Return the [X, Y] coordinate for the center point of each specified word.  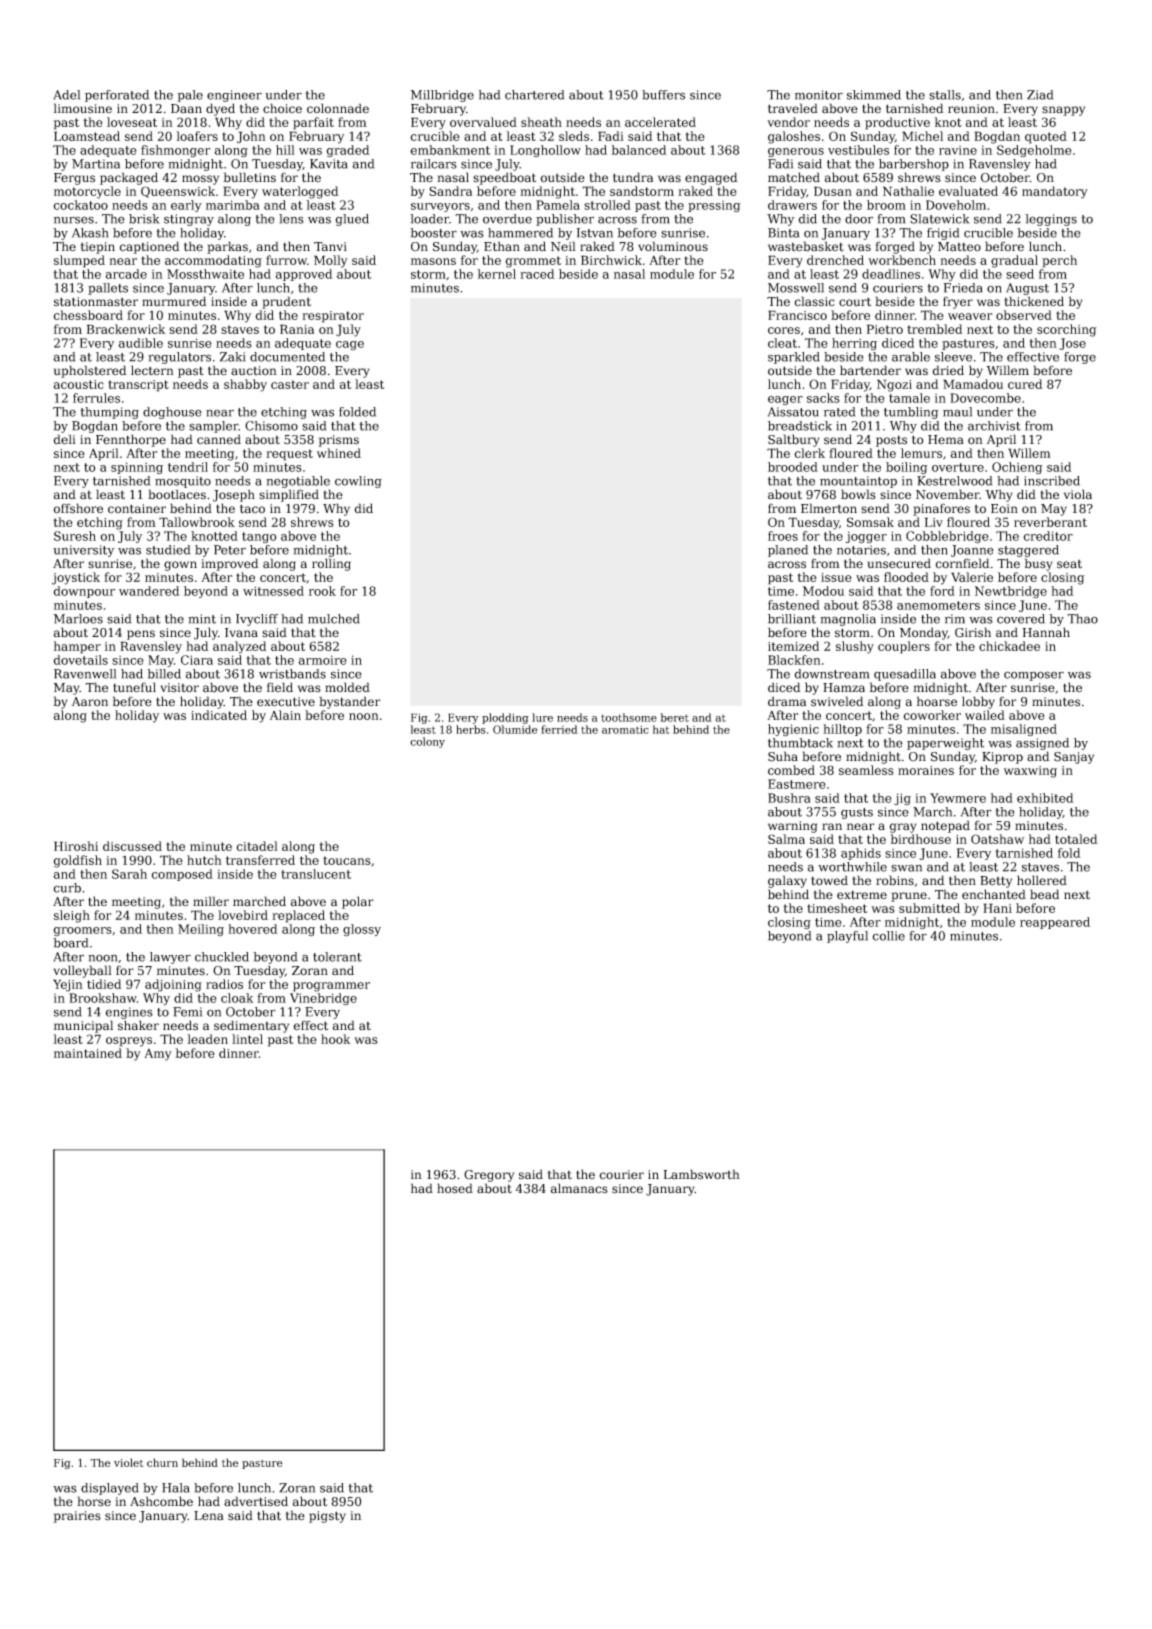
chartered [534, 95]
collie [889, 936]
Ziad [1040, 95]
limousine [82, 108]
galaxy [787, 881]
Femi [187, 1012]
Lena [209, 1516]
